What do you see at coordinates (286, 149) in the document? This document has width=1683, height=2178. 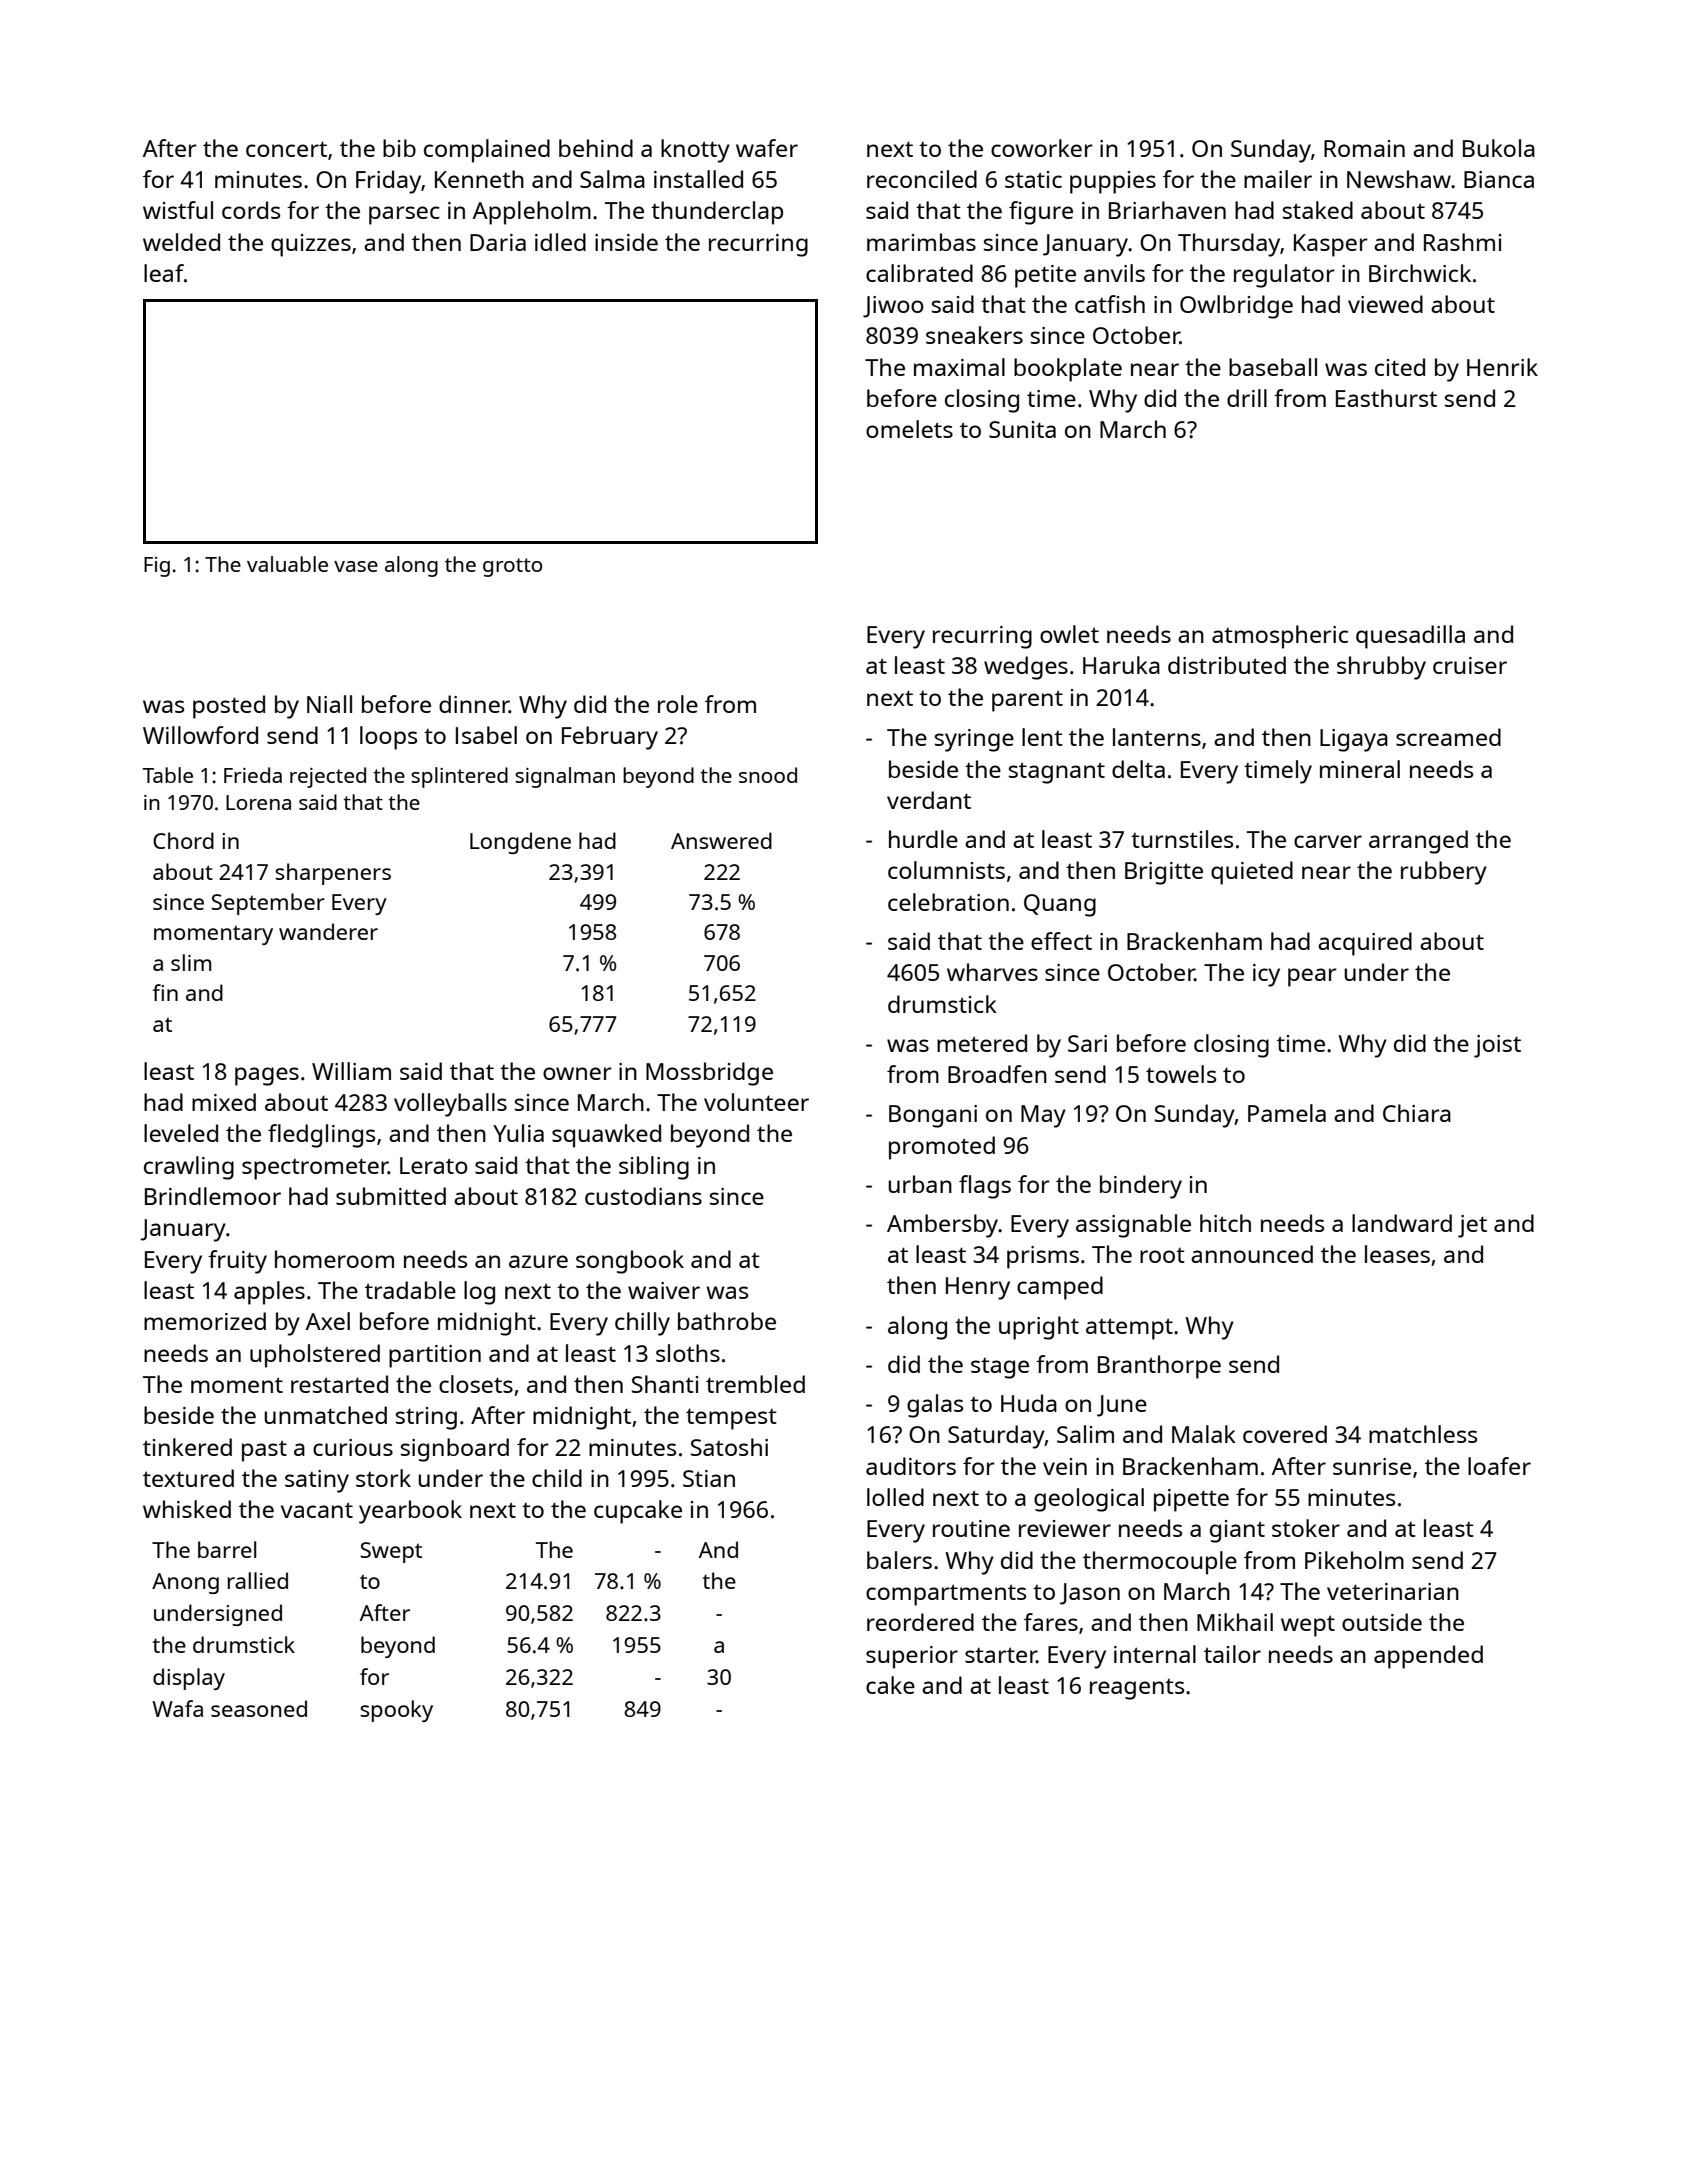 I see `concert` at bounding box center [286, 149].
